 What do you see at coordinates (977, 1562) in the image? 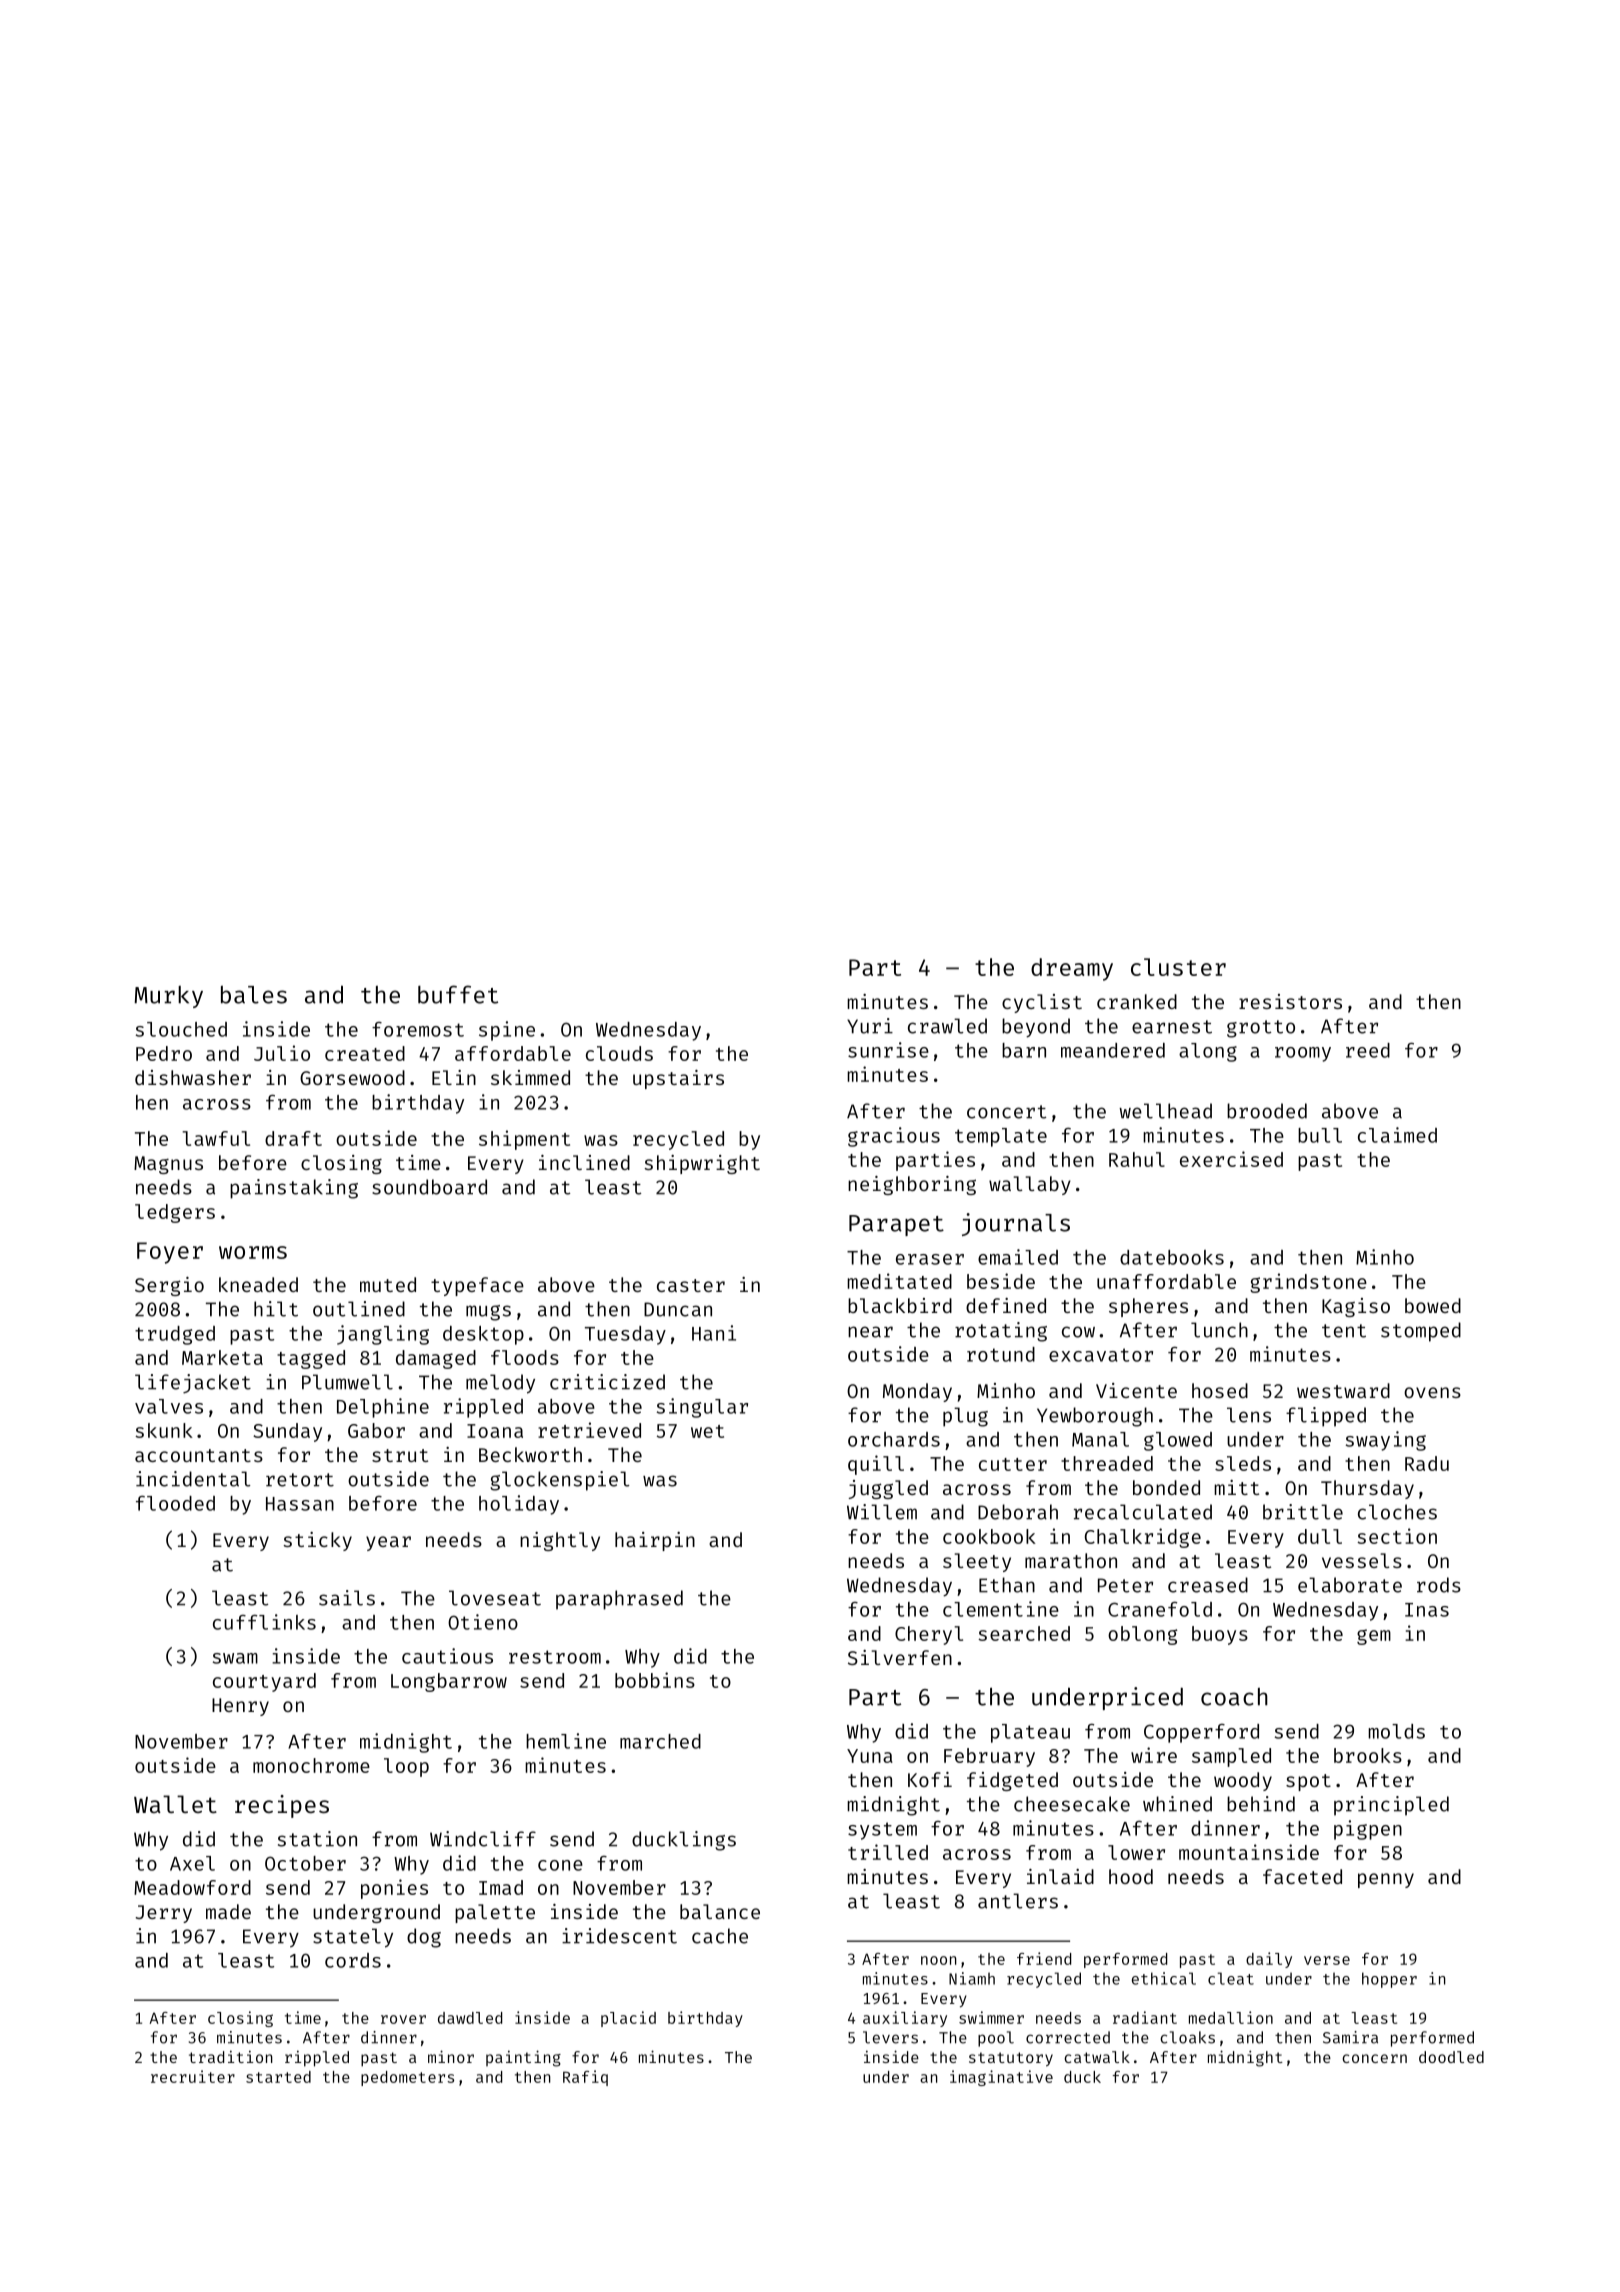
I see `sleety` at bounding box center [977, 1562].
